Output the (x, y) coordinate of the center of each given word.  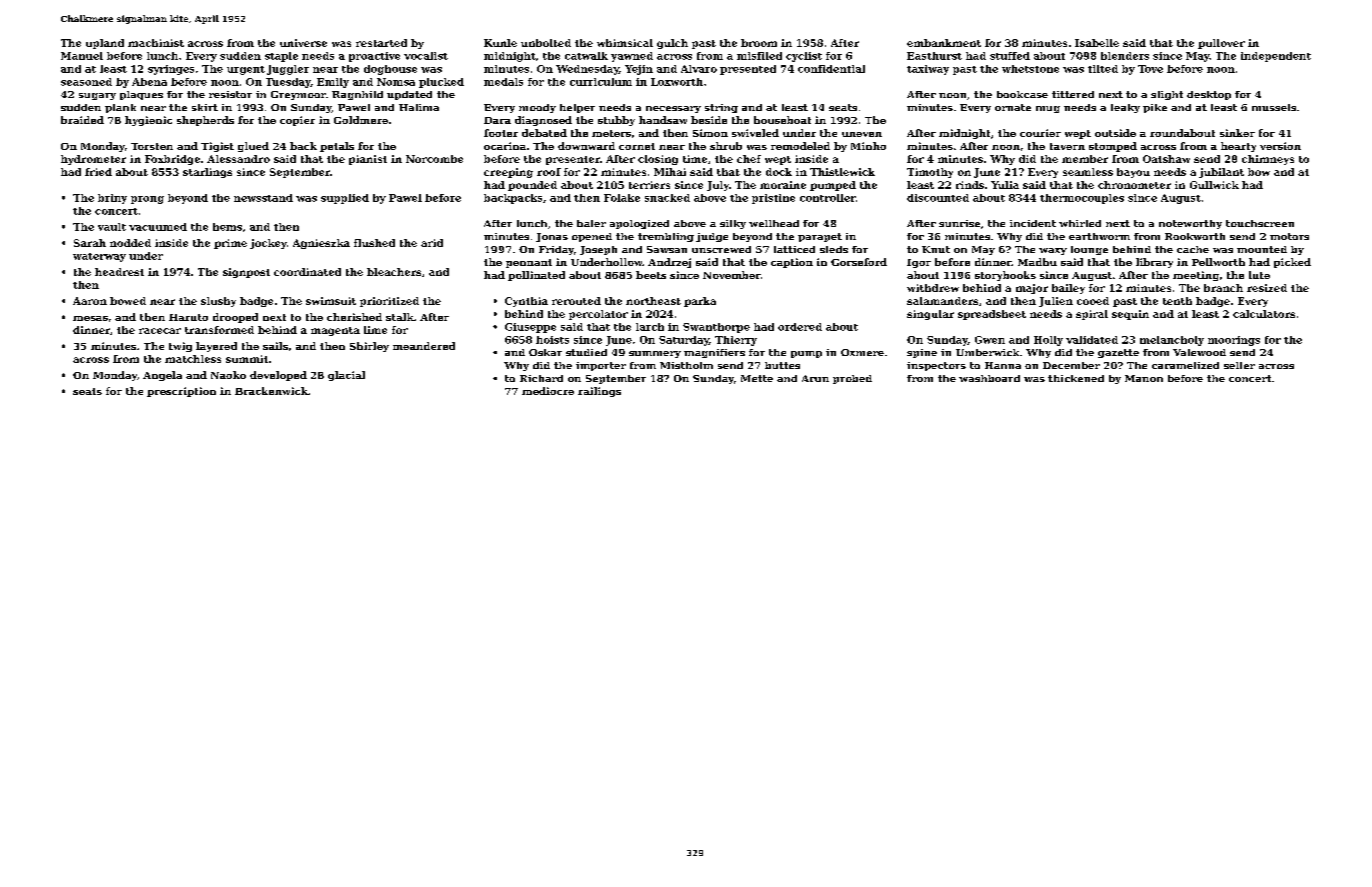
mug (1048, 109)
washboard (989, 378)
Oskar (545, 352)
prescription (181, 392)
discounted (938, 198)
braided (82, 120)
